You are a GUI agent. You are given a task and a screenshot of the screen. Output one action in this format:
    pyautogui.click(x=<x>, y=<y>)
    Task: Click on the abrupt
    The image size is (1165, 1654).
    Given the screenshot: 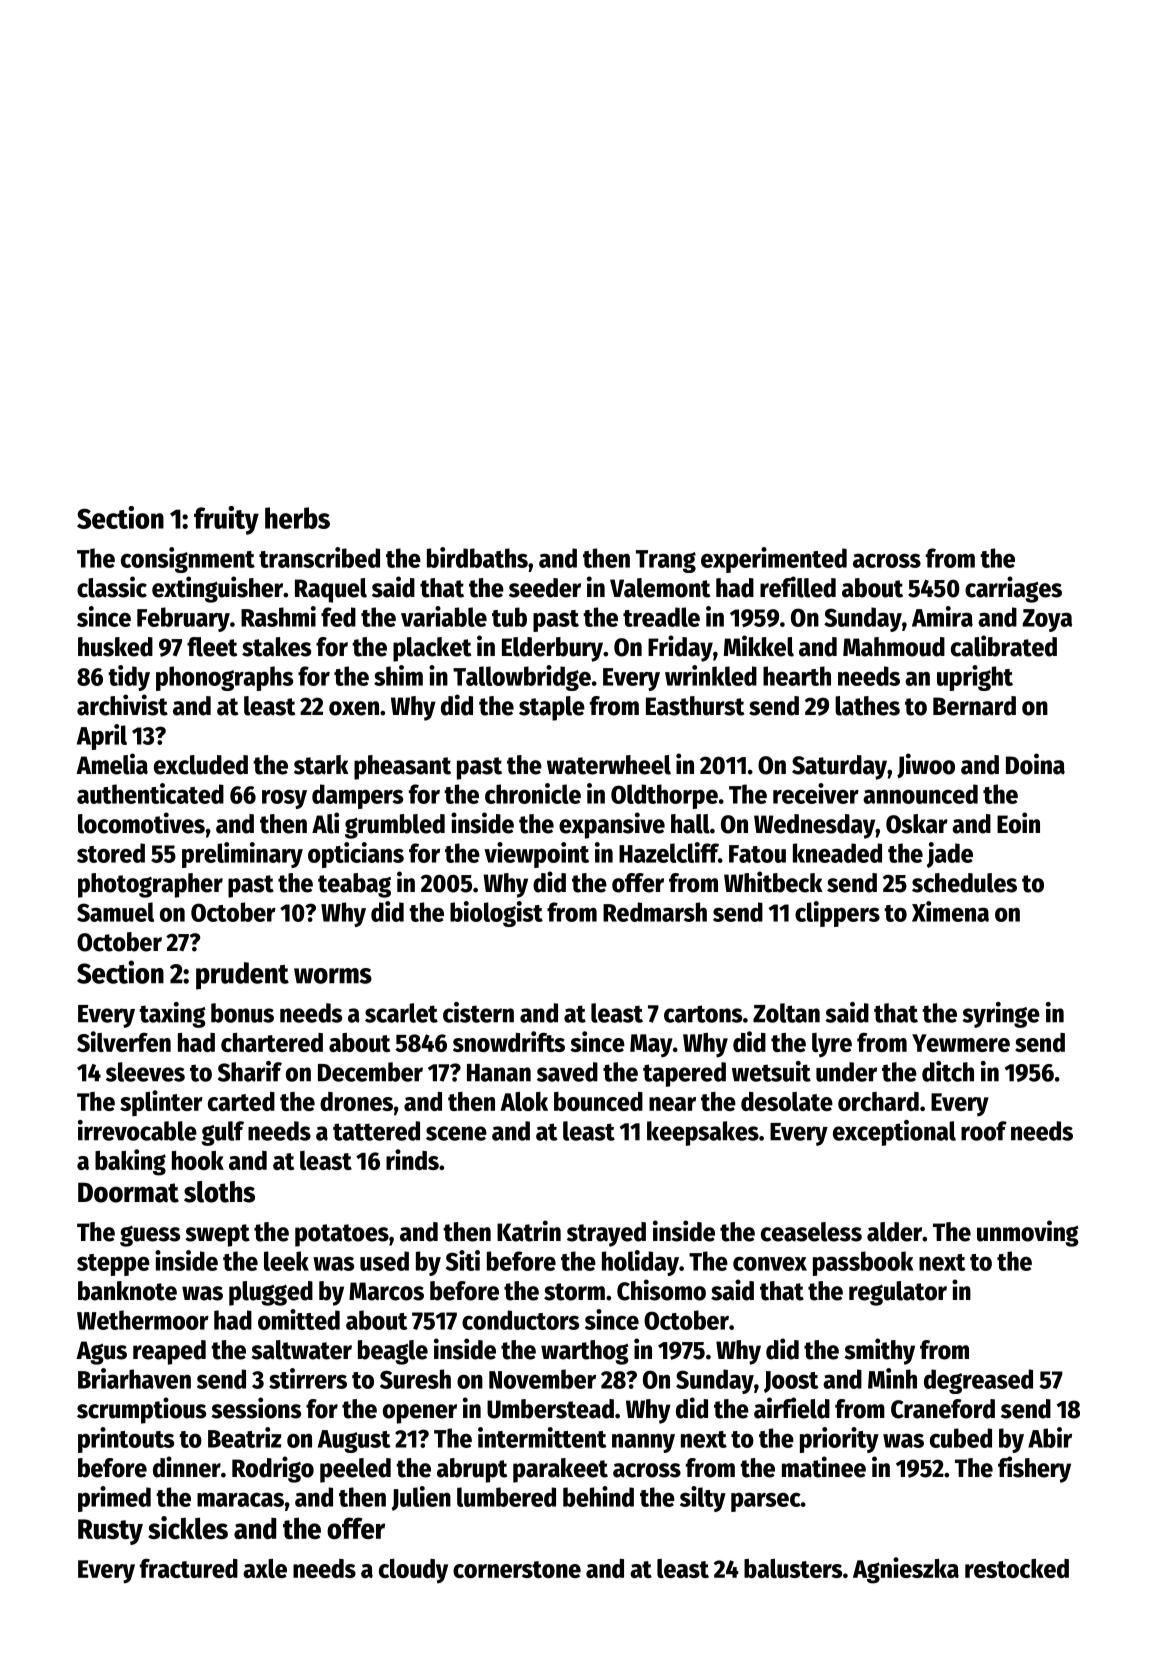 What is the action you would take?
    pyautogui.click(x=472, y=1470)
